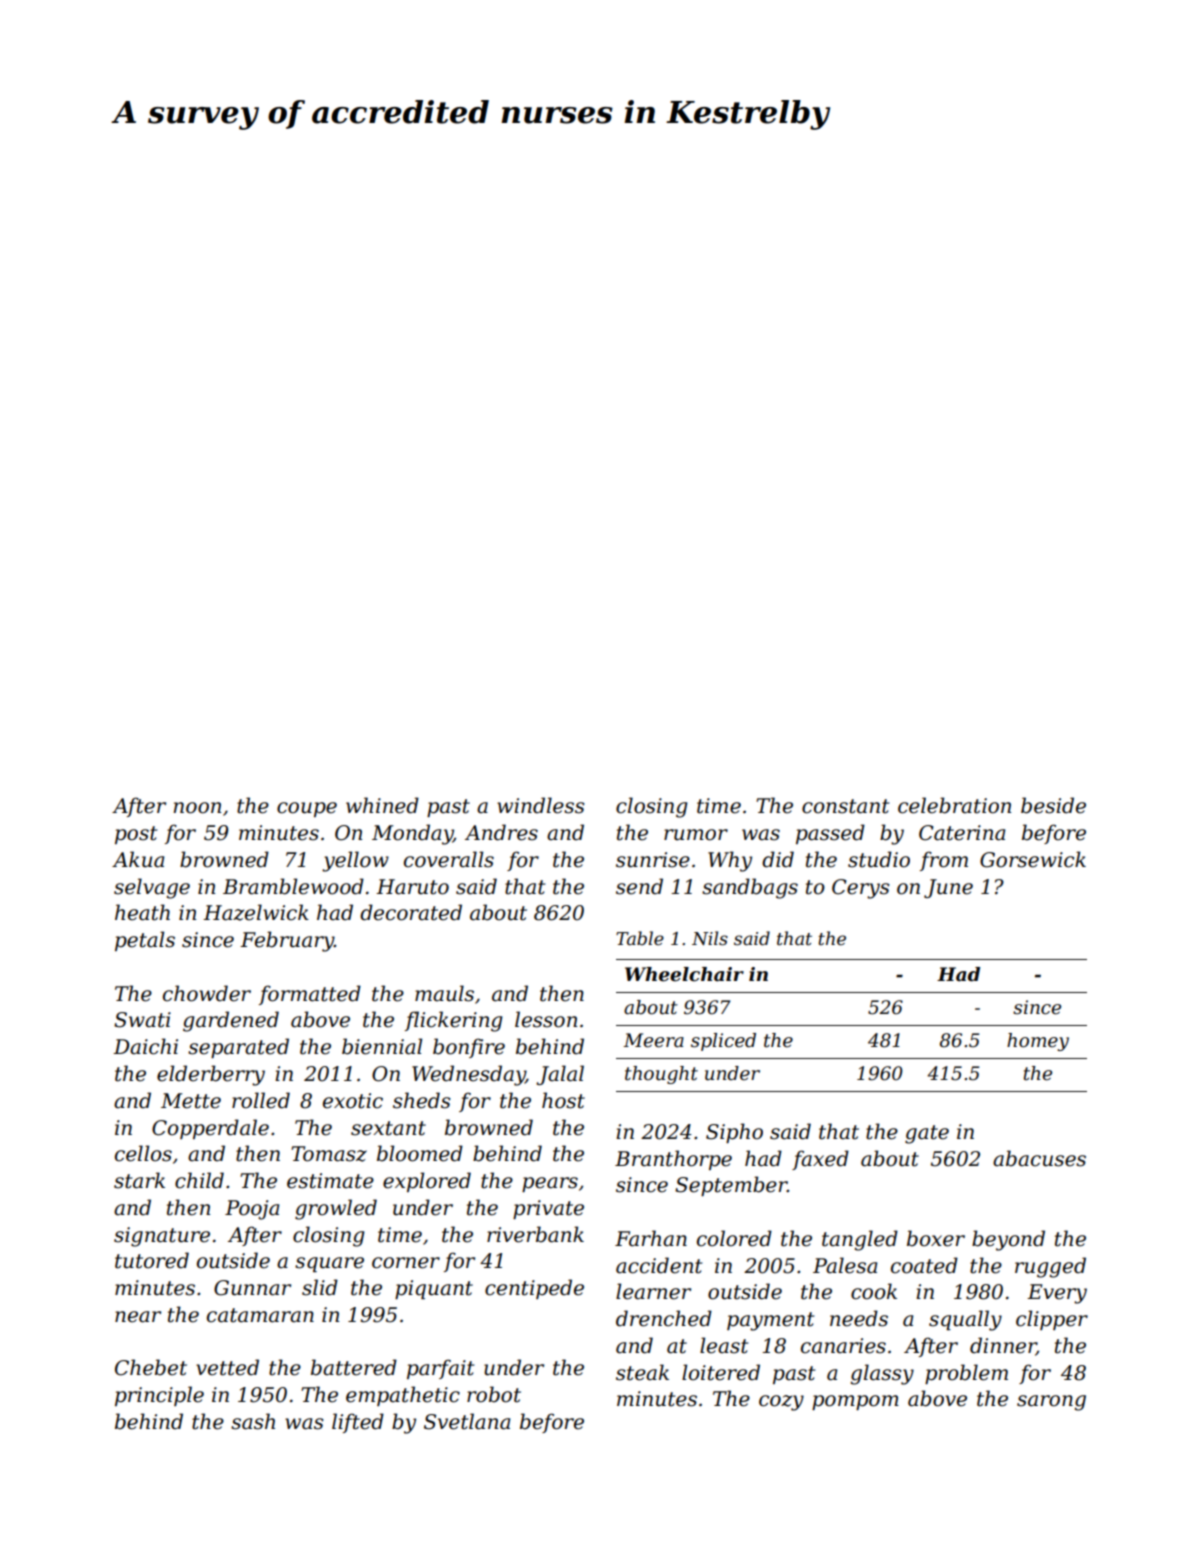 The image size is (1201, 1555). What do you see at coordinates (358, 1423) in the image?
I see `lifted` at bounding box center [358, 1423].
